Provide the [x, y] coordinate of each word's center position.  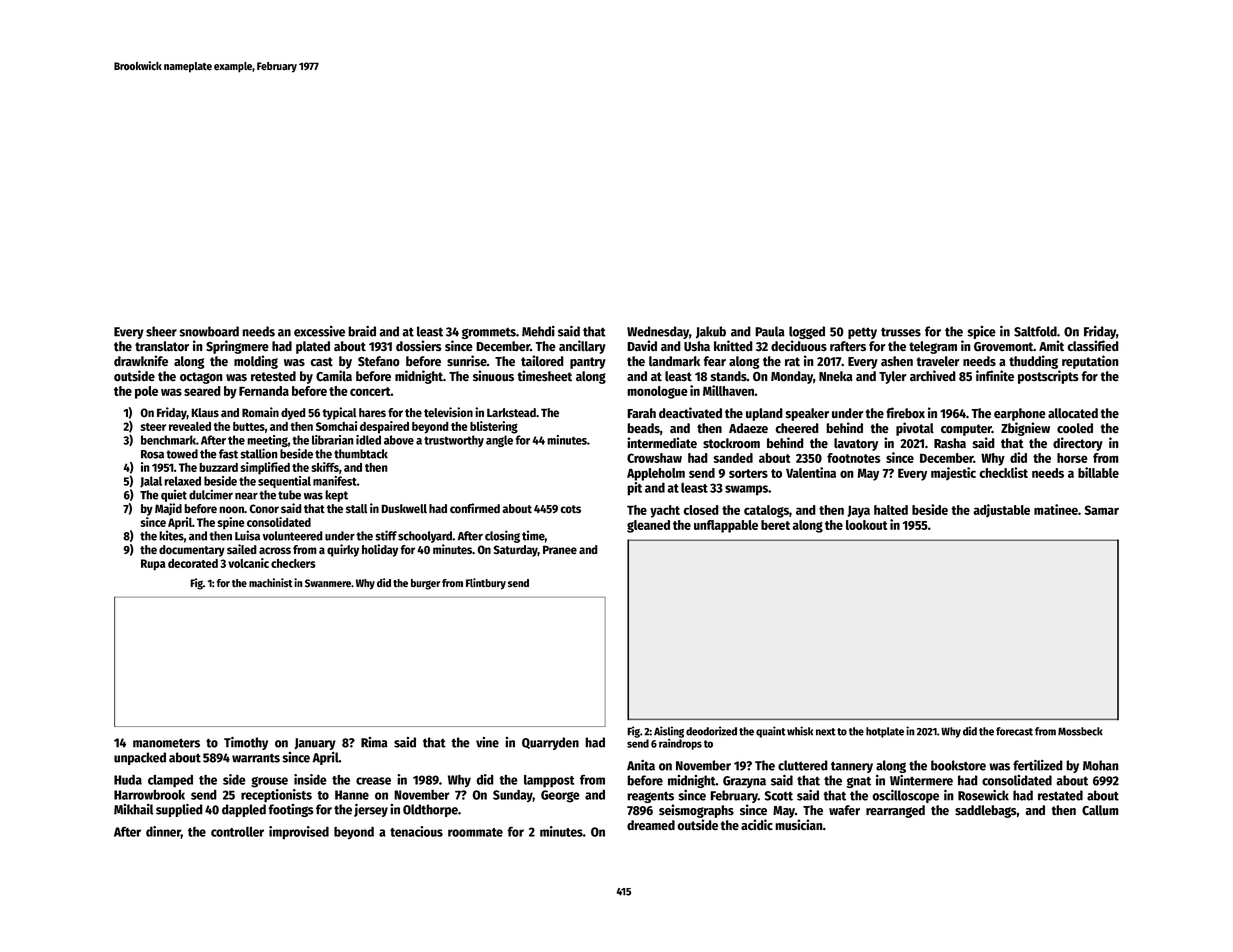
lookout [867, 525]
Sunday [513, 795]
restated [1060, 795]
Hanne [352, 795]
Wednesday [658, 332]
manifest [335, 481]
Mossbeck [1080, 731]
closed [701, 510]
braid [362, 331]
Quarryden [550, 743]
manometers [166, 743]
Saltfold [1035, 331]
